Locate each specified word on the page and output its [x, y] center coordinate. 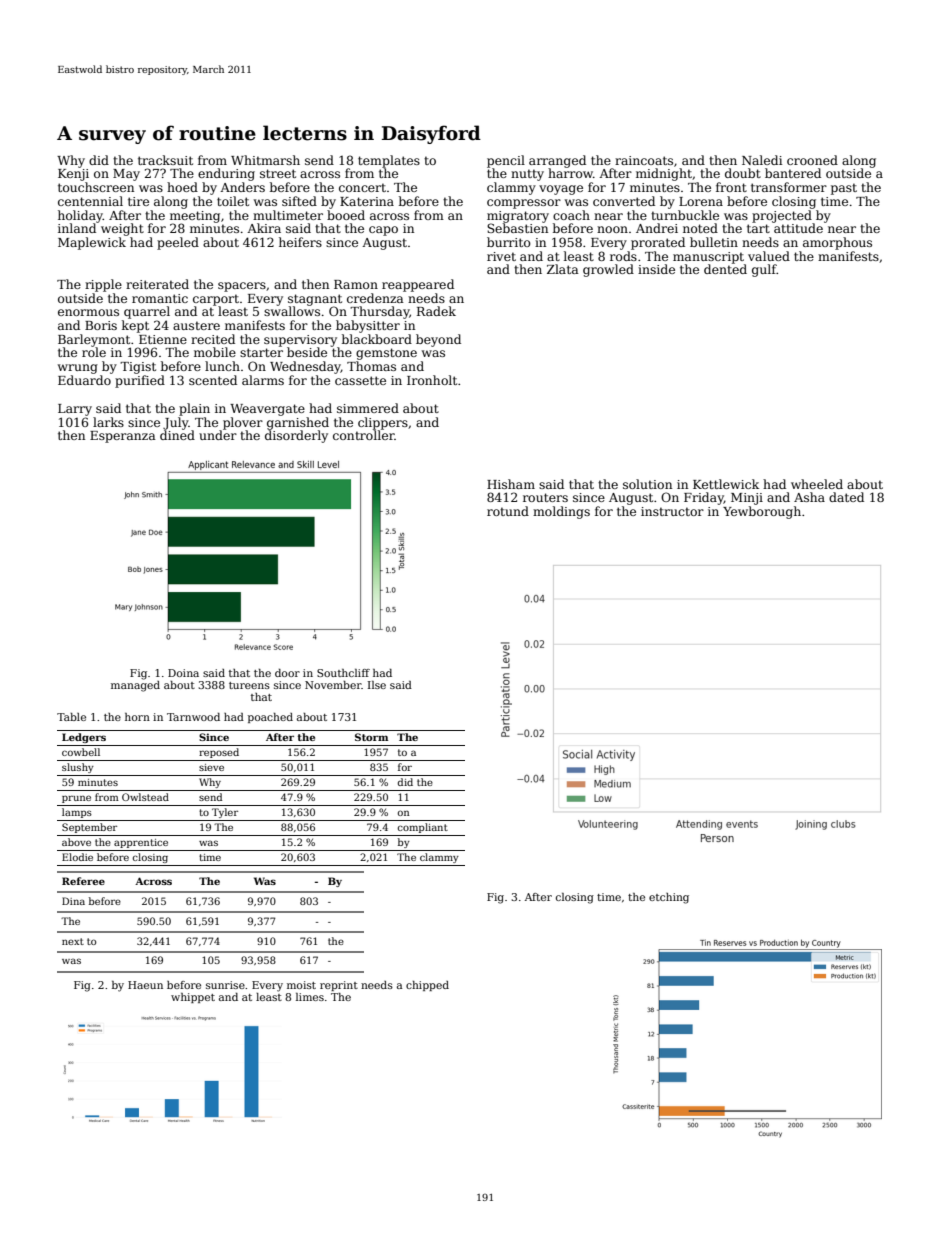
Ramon [356, 284]
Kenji [73, 175]
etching [669, 898]
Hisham [511, 484]
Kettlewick [726, 484]
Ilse [377, 685]
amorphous [837, 243]
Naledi [762, 160]
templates [389, 161]
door [287, 673]
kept [135, 326]
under [218, 435]
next [73, 941]
